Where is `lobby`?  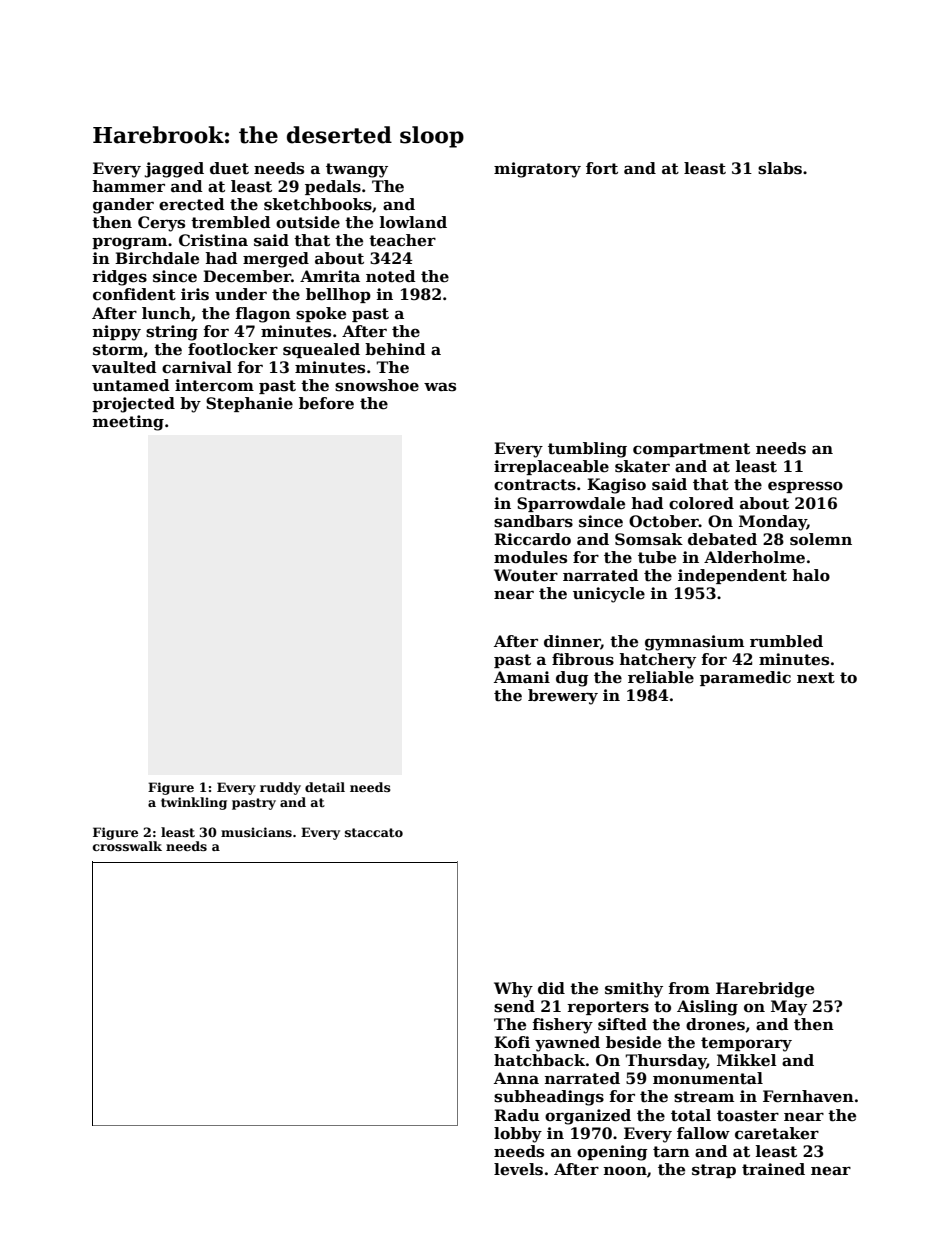
lobby is located at coordinates (518, 1135).
